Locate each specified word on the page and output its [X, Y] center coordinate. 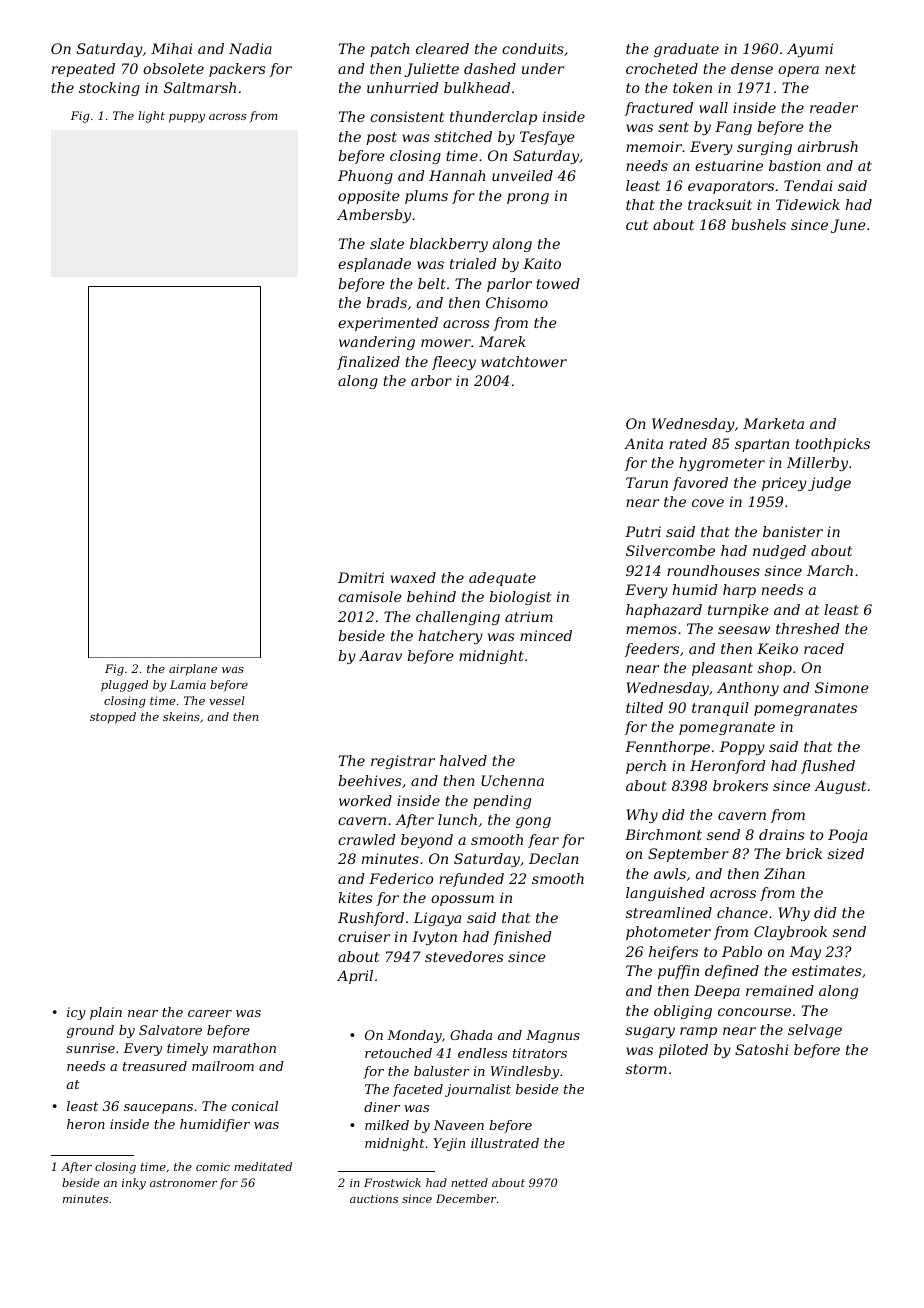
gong [533, 822]
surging [764, 148]
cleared [442, 48]
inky [134, 1184]
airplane [193, 670]
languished [665, 894]
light [151, 117]
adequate [502, 579]
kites [355, 897]
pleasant [722, 669]
